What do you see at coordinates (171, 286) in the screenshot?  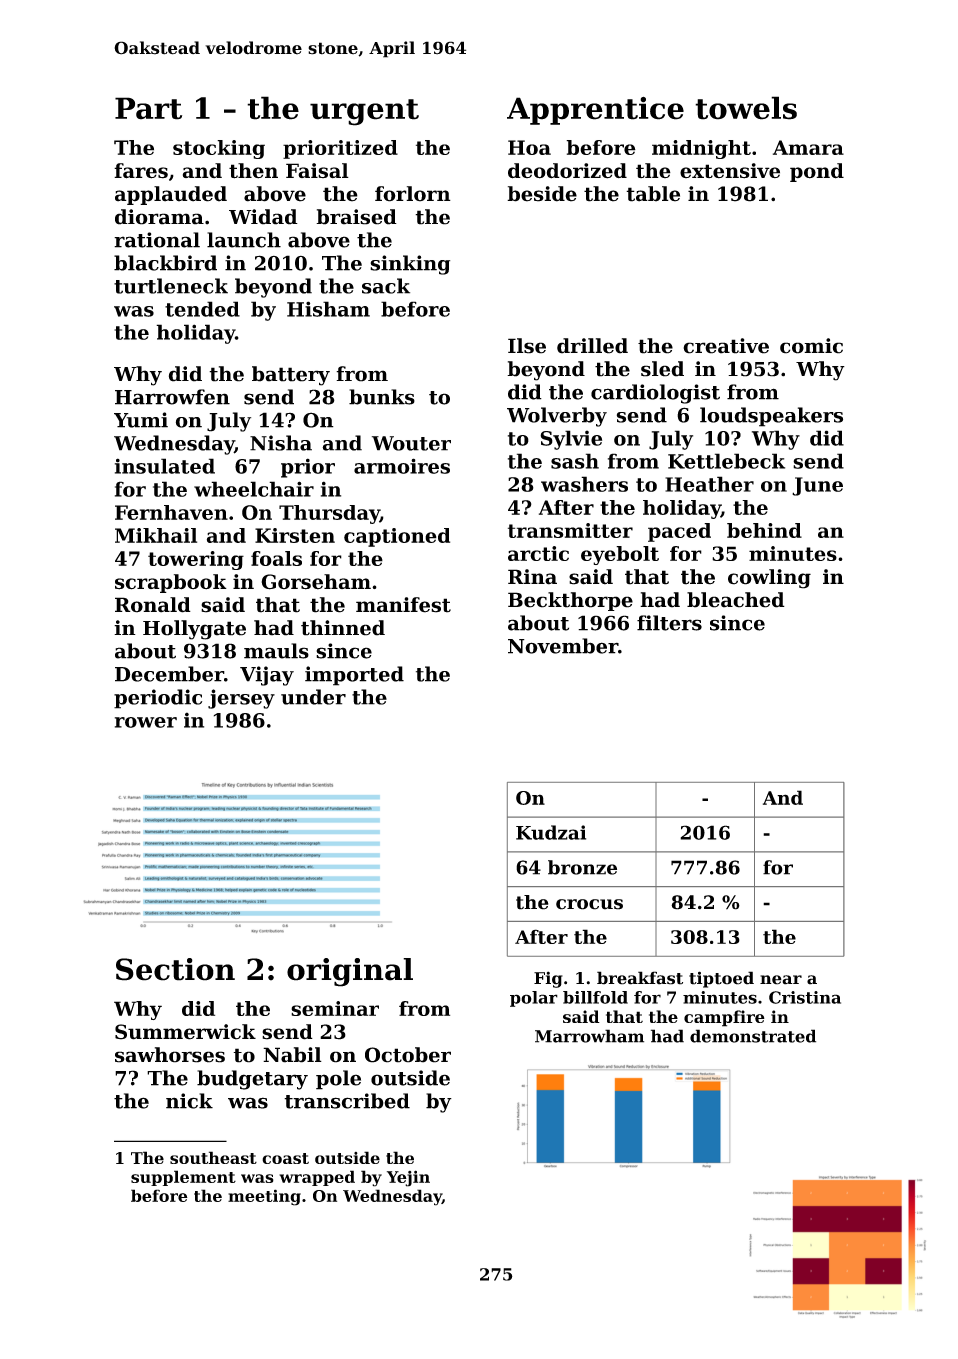 I see `turtleneck` at bounding box center [171, 286].
